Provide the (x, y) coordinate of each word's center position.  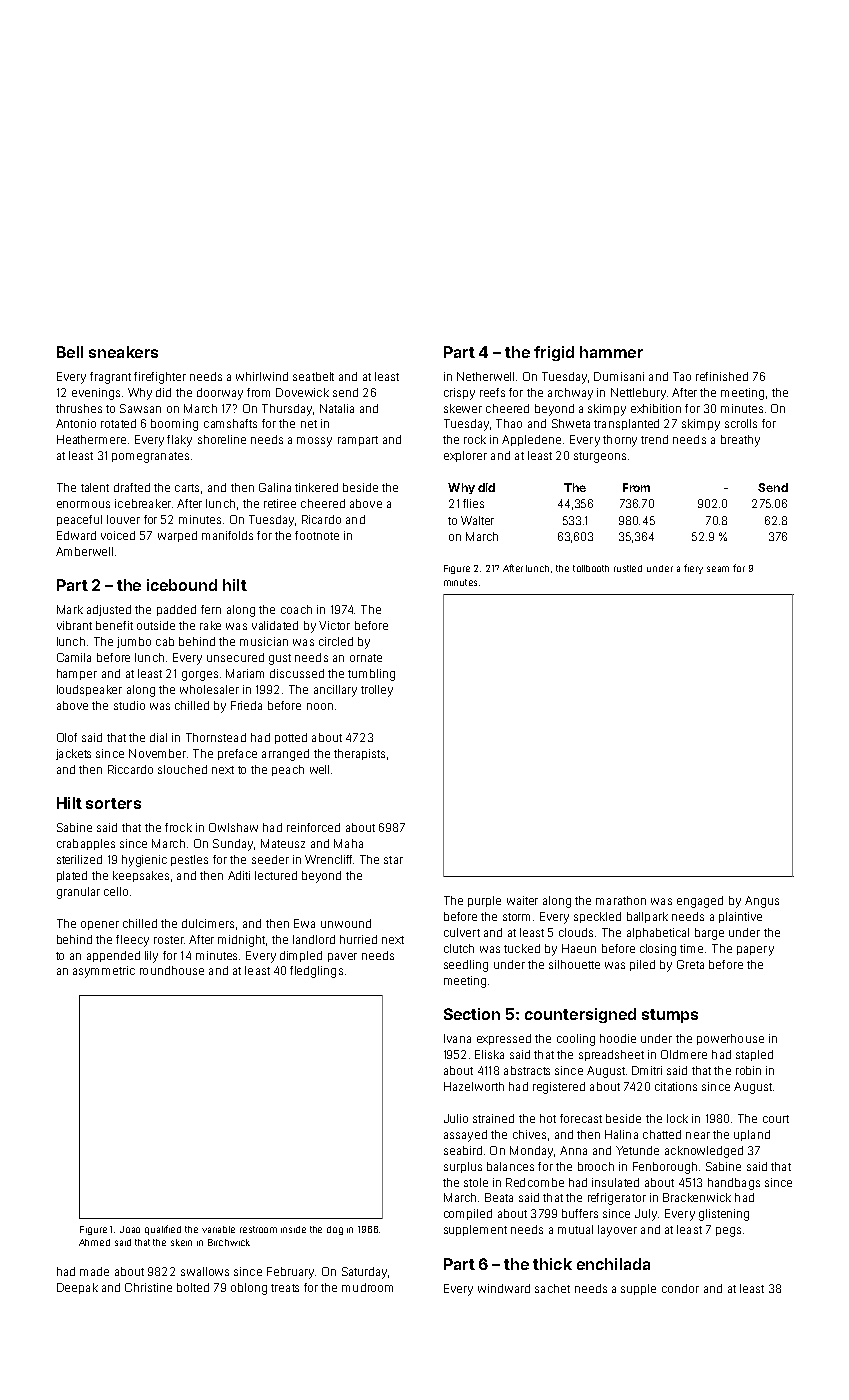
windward (504, 1288)
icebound (182, 585)
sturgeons (600, 457)
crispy (459, 394)
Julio (456, 1118)
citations (676, 1086)
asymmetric (104, 972)
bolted (193, 1287)
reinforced (313, 827)
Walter (477, 520)
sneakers (123, 352)
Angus (762, 902)
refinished (722, 376)
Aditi (239, 875)
